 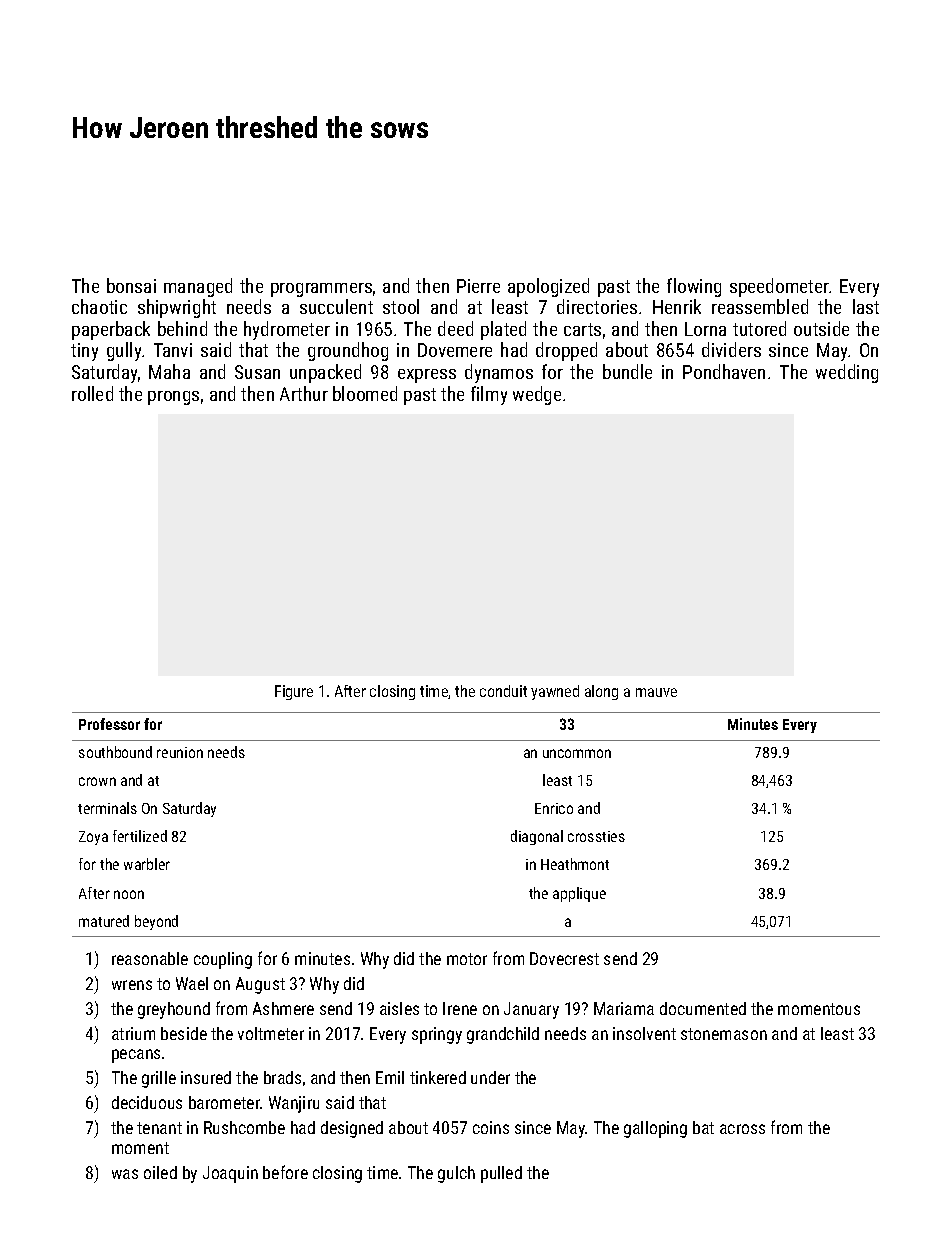 What do you see at coordinates (198, 287) in the screenshot?
I see `managed` at bounding box center [198, 287].
